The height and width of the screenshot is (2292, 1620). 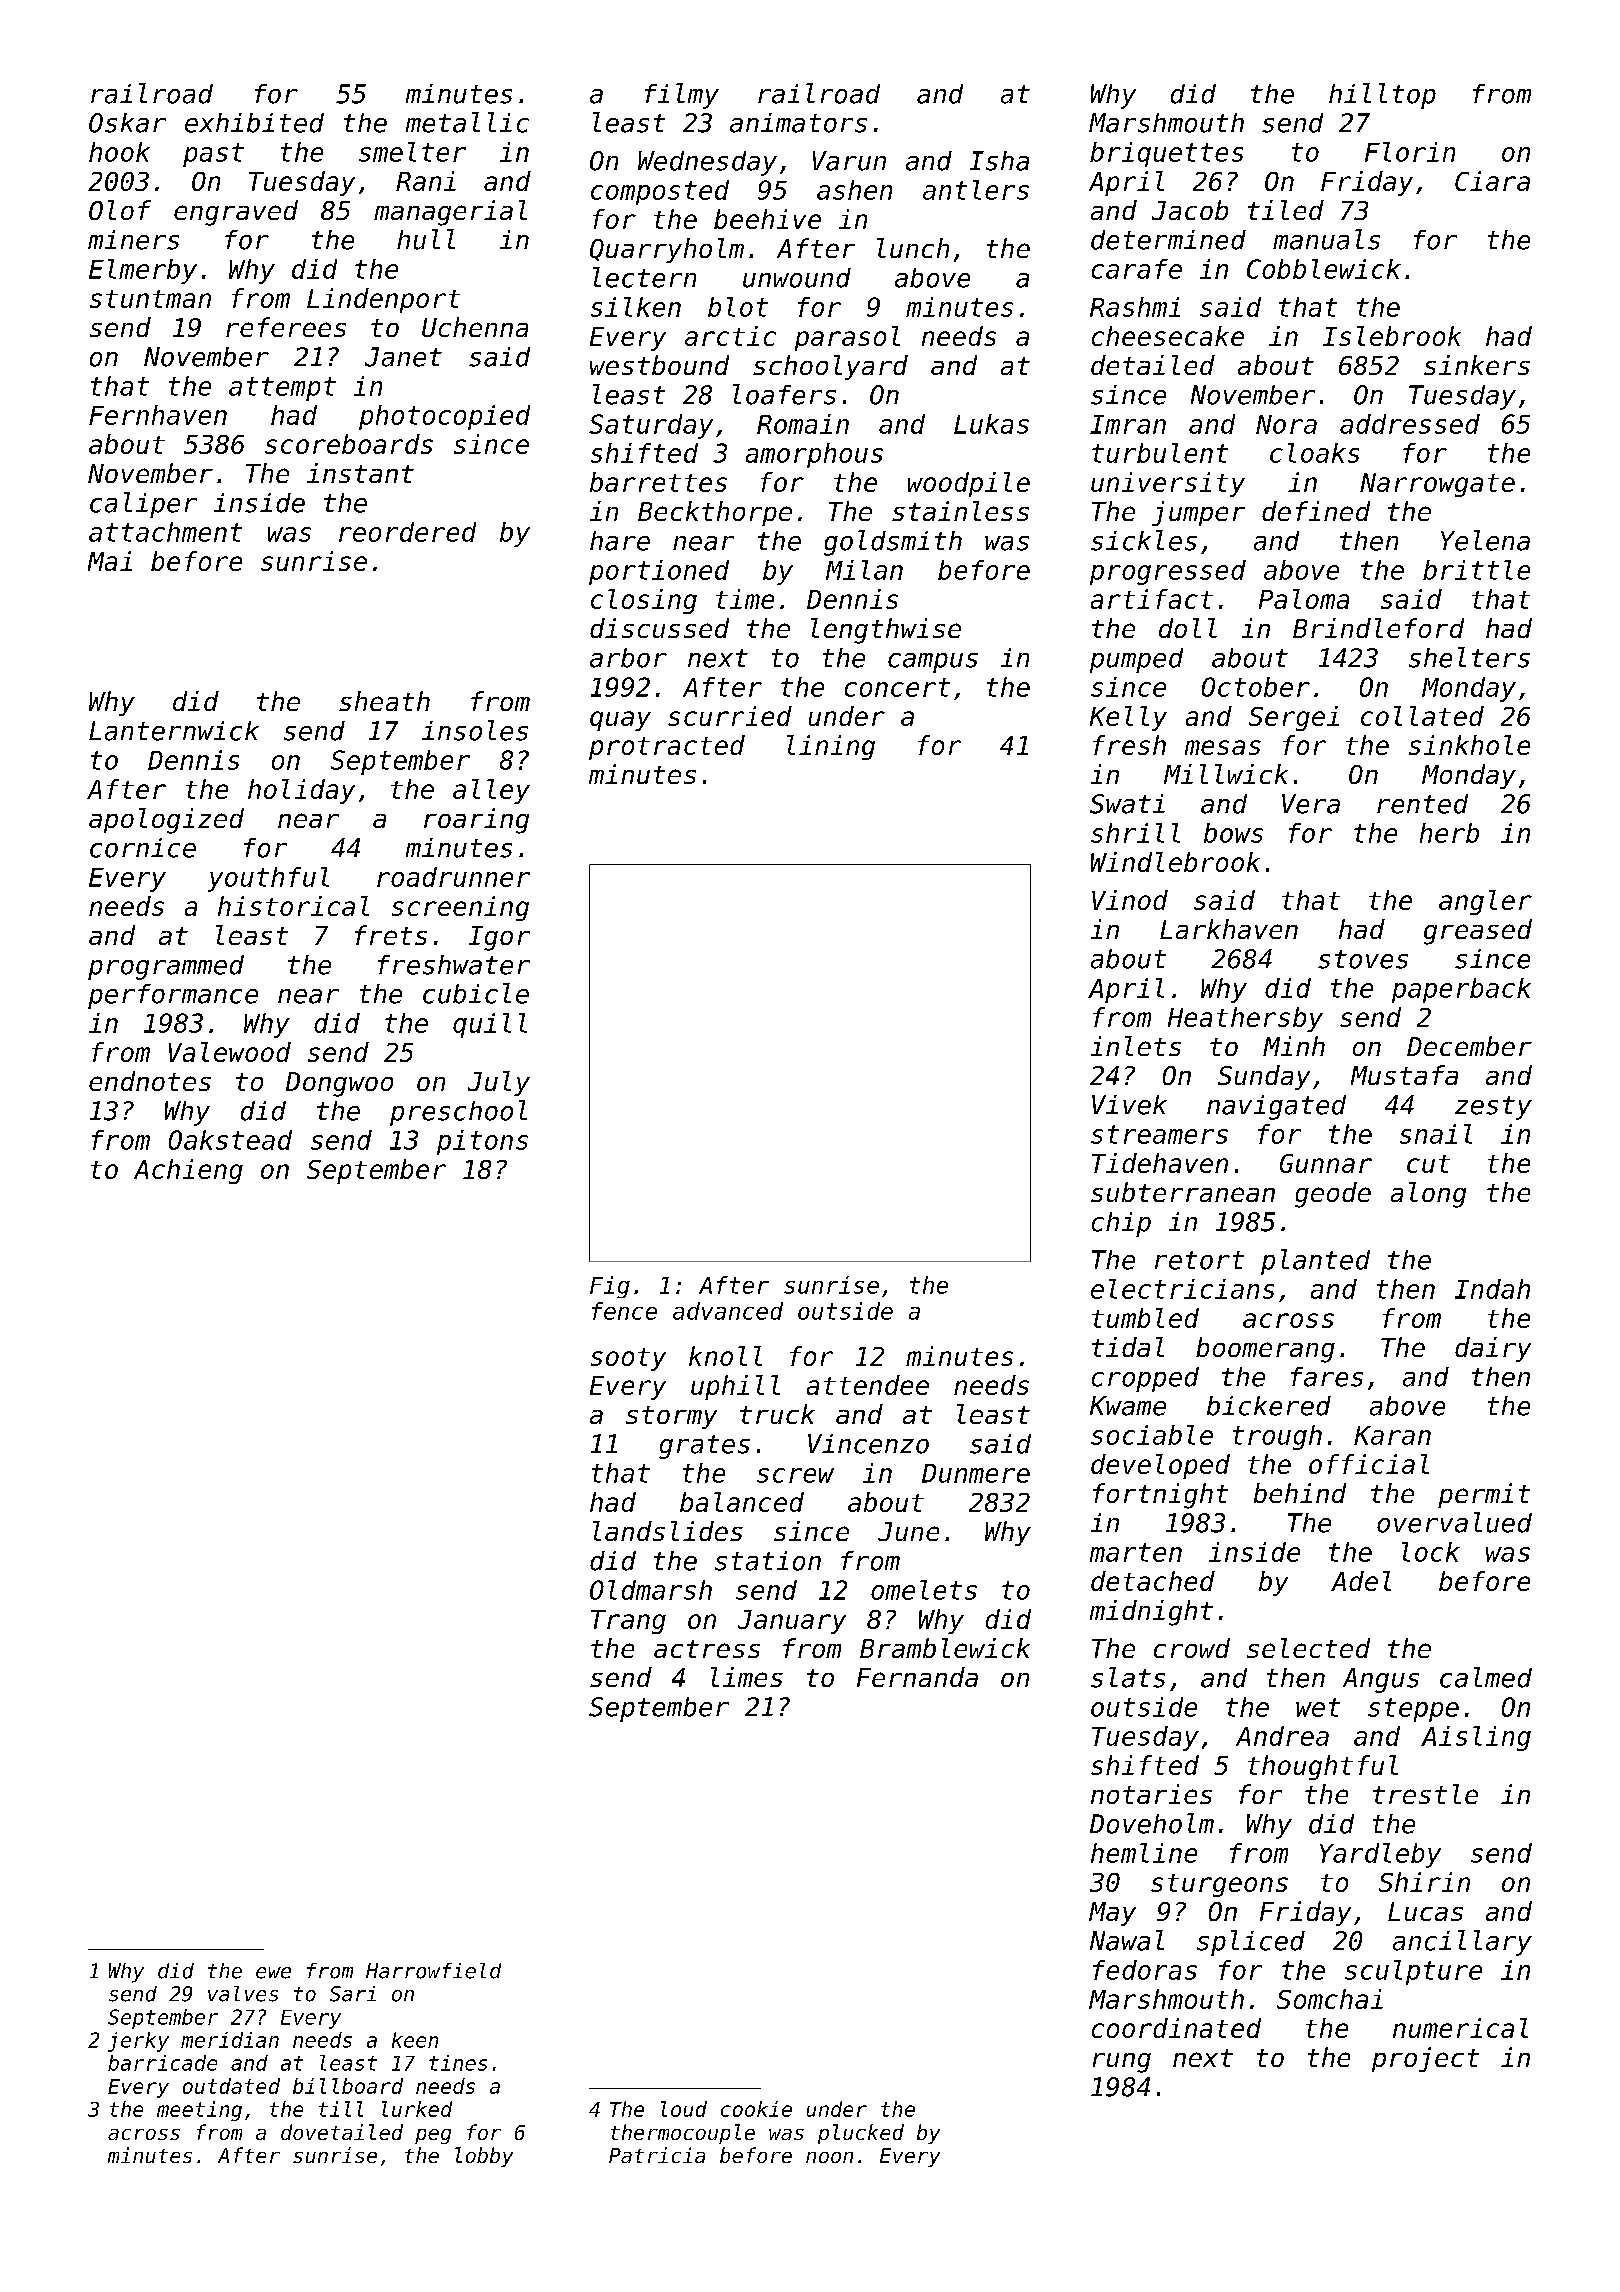 I want to click on scurried, so click(x=730, y=716).
